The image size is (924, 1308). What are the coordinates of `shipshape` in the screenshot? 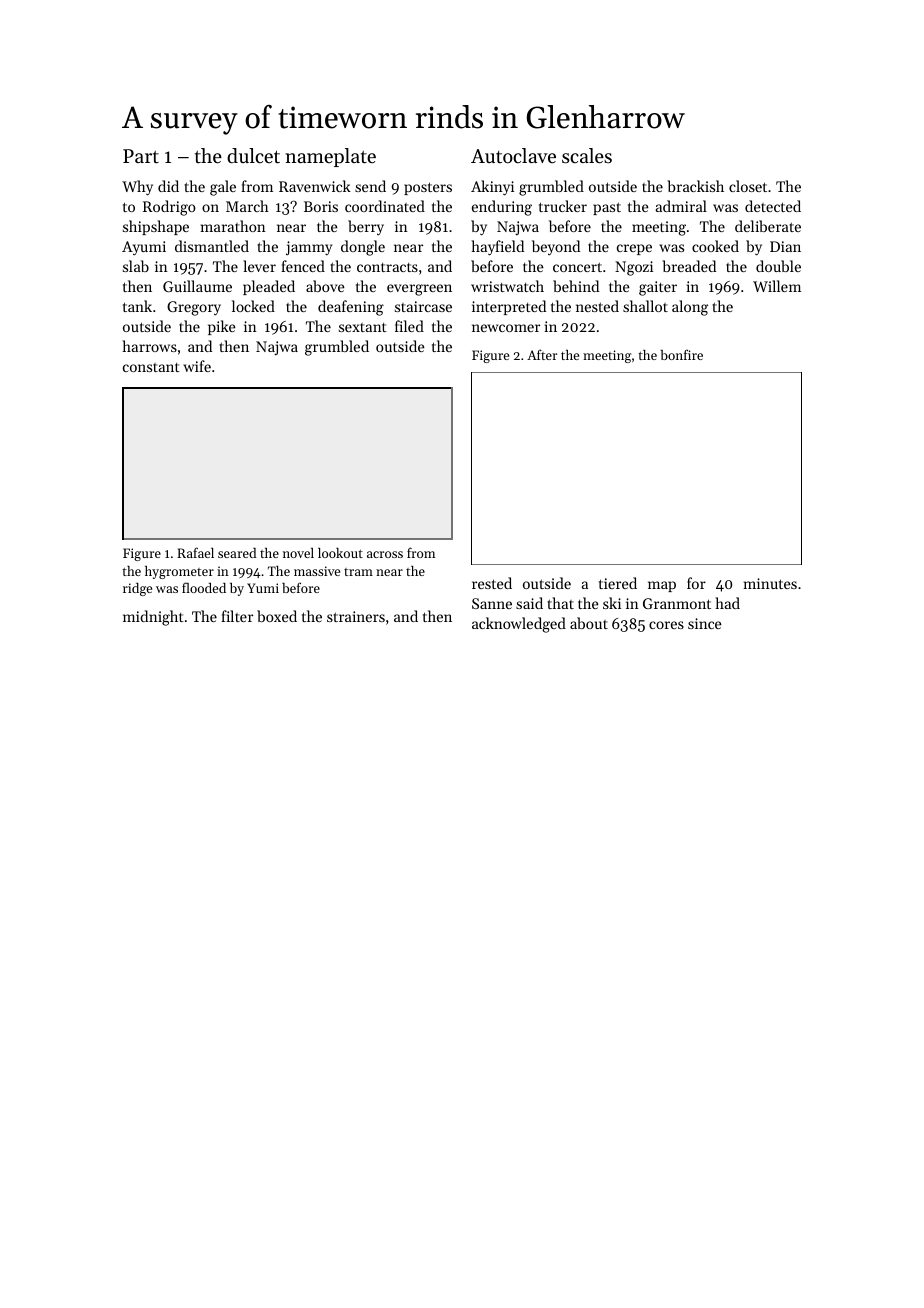 It's located at (156, 227).
